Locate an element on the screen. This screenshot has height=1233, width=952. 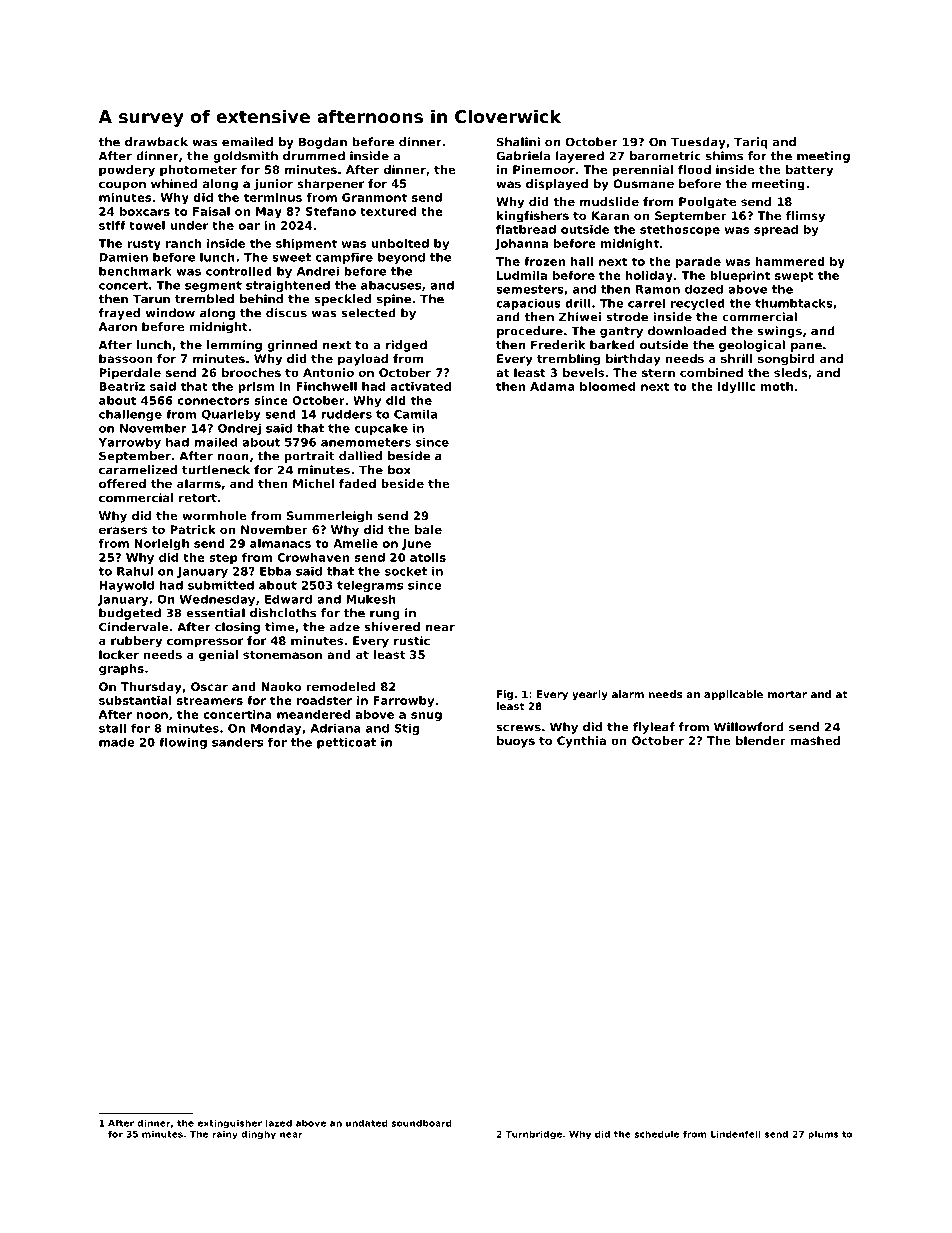
rainy is located at coordinates (225, 1134).
